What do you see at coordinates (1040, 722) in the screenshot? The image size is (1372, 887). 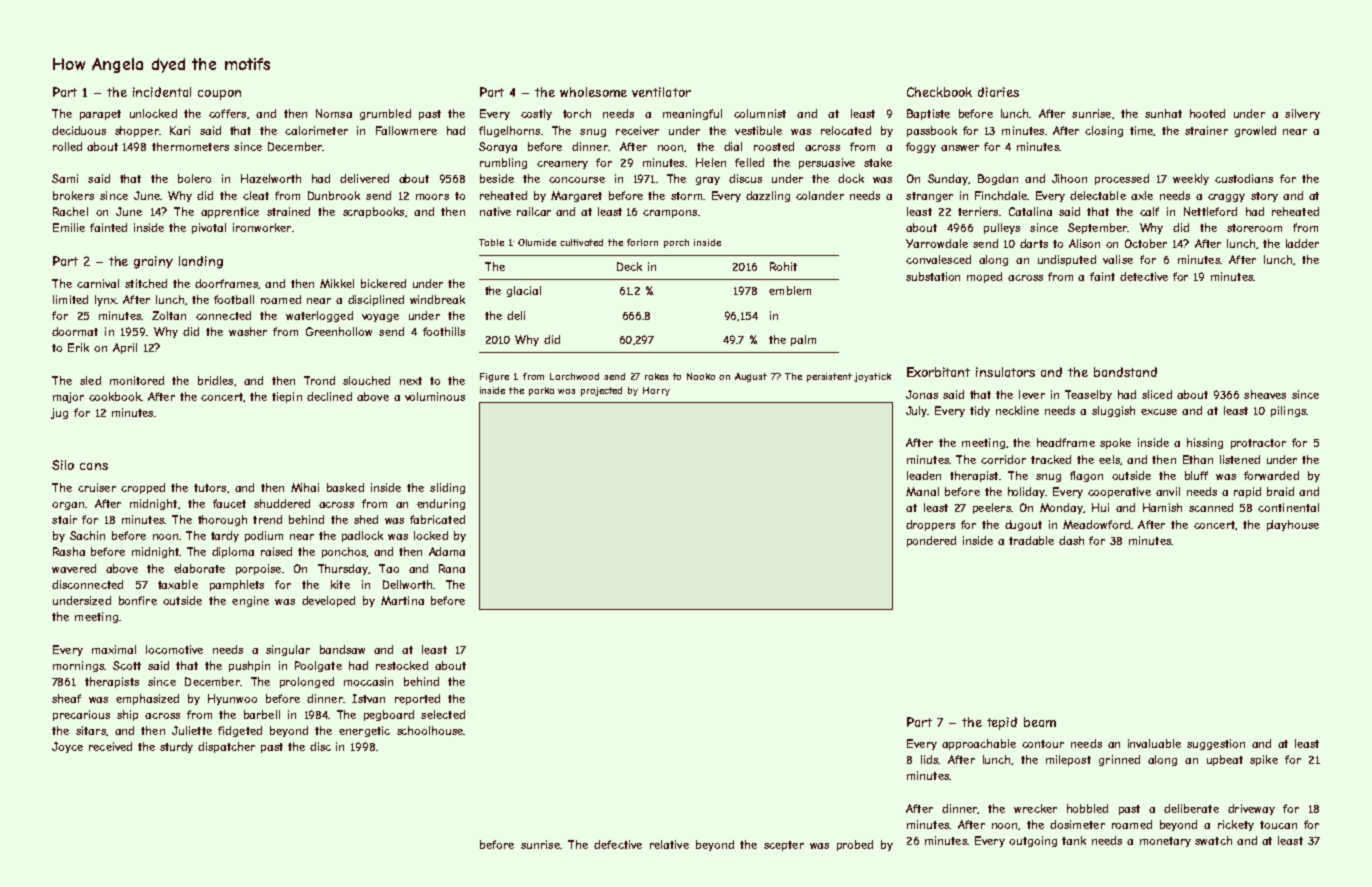 I see `beam` at bounding box center [1040, 722].
